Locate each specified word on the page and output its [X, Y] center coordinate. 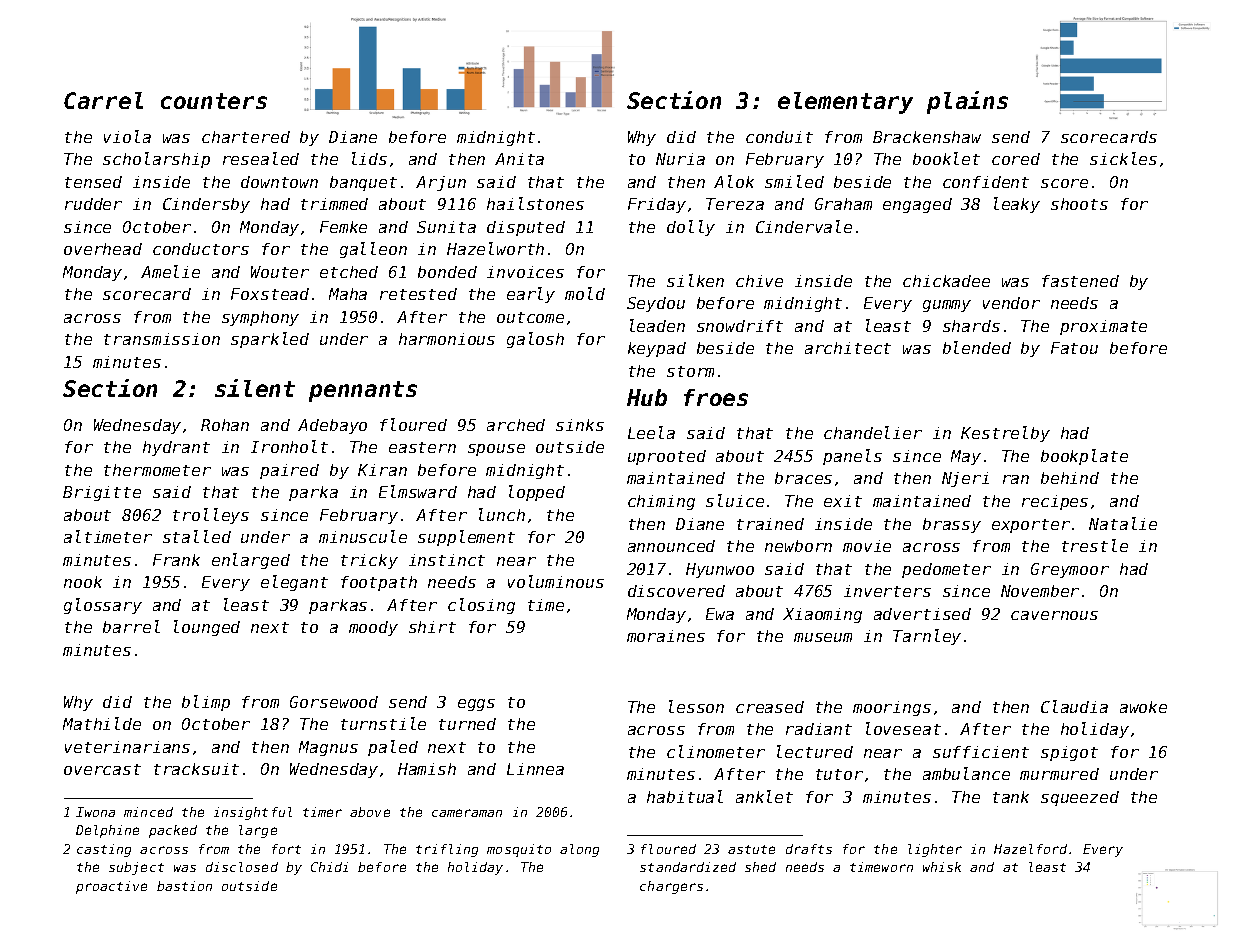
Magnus [328, 748]
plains [967, 102]
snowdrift [740, 326]
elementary [845, 103]
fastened [1080, 281]
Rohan [225, 425]
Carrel [103, 100]
